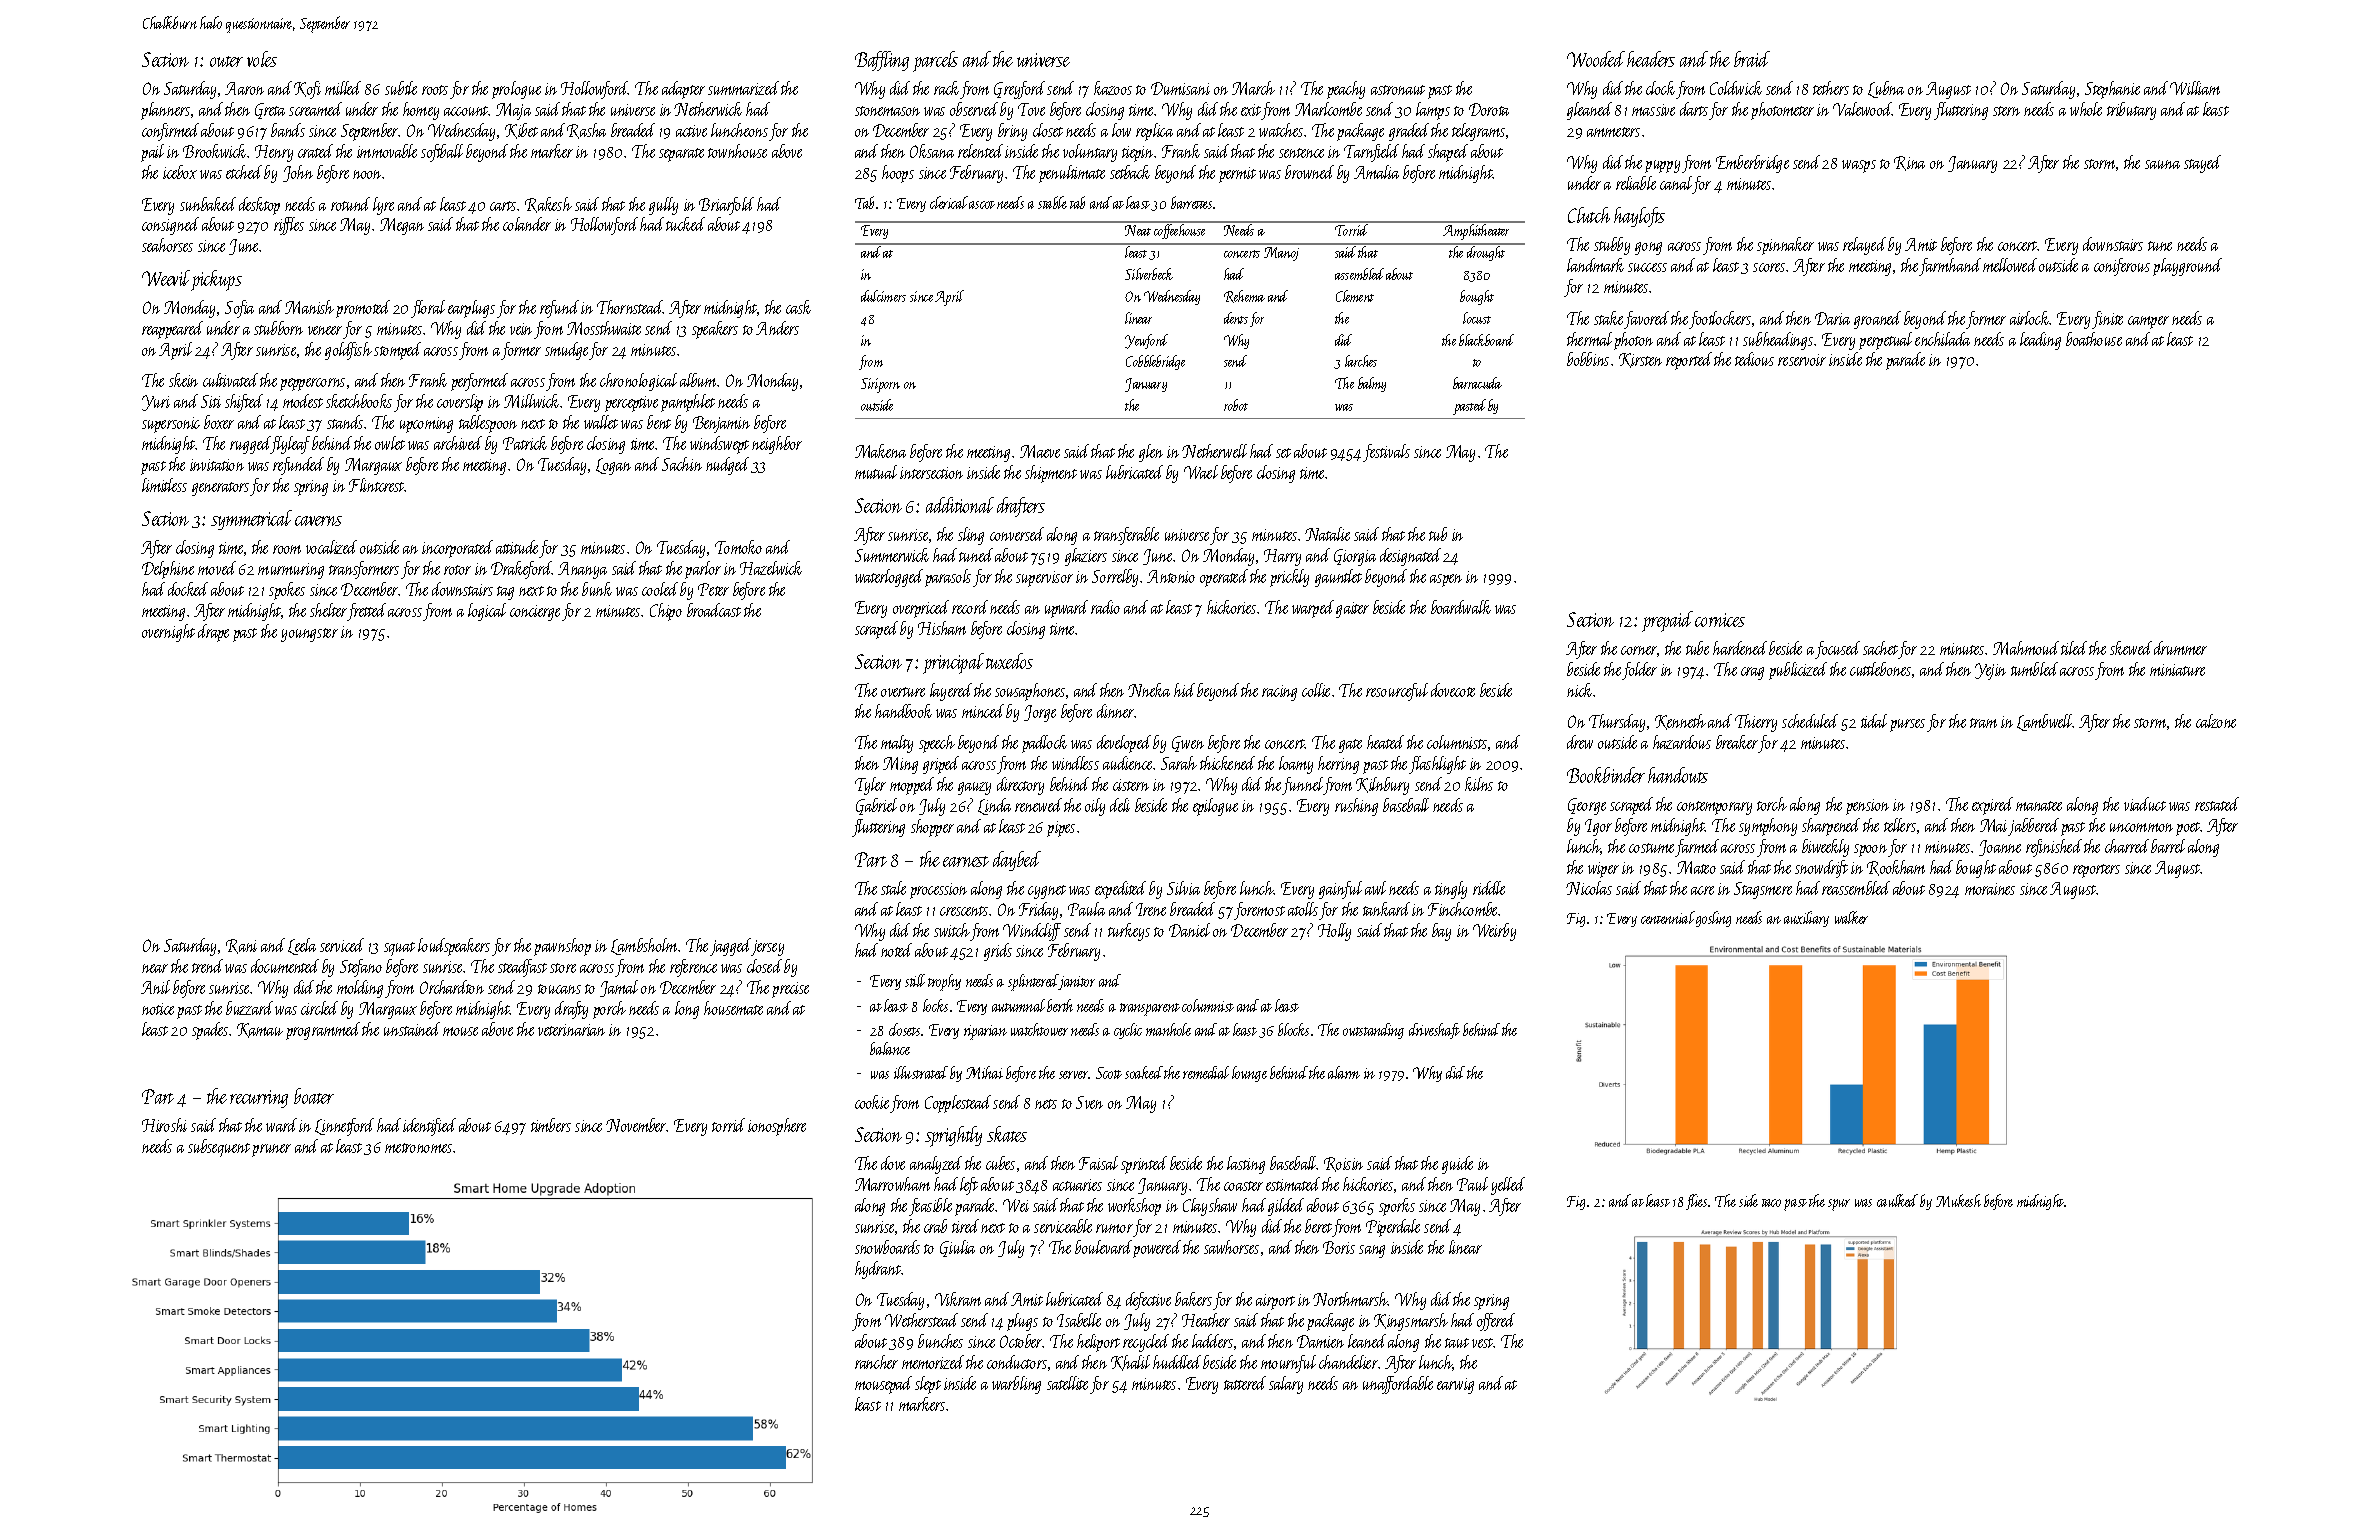 The image size is (2380, 1540). I want to click on Wooded, so click(1596, 59).
